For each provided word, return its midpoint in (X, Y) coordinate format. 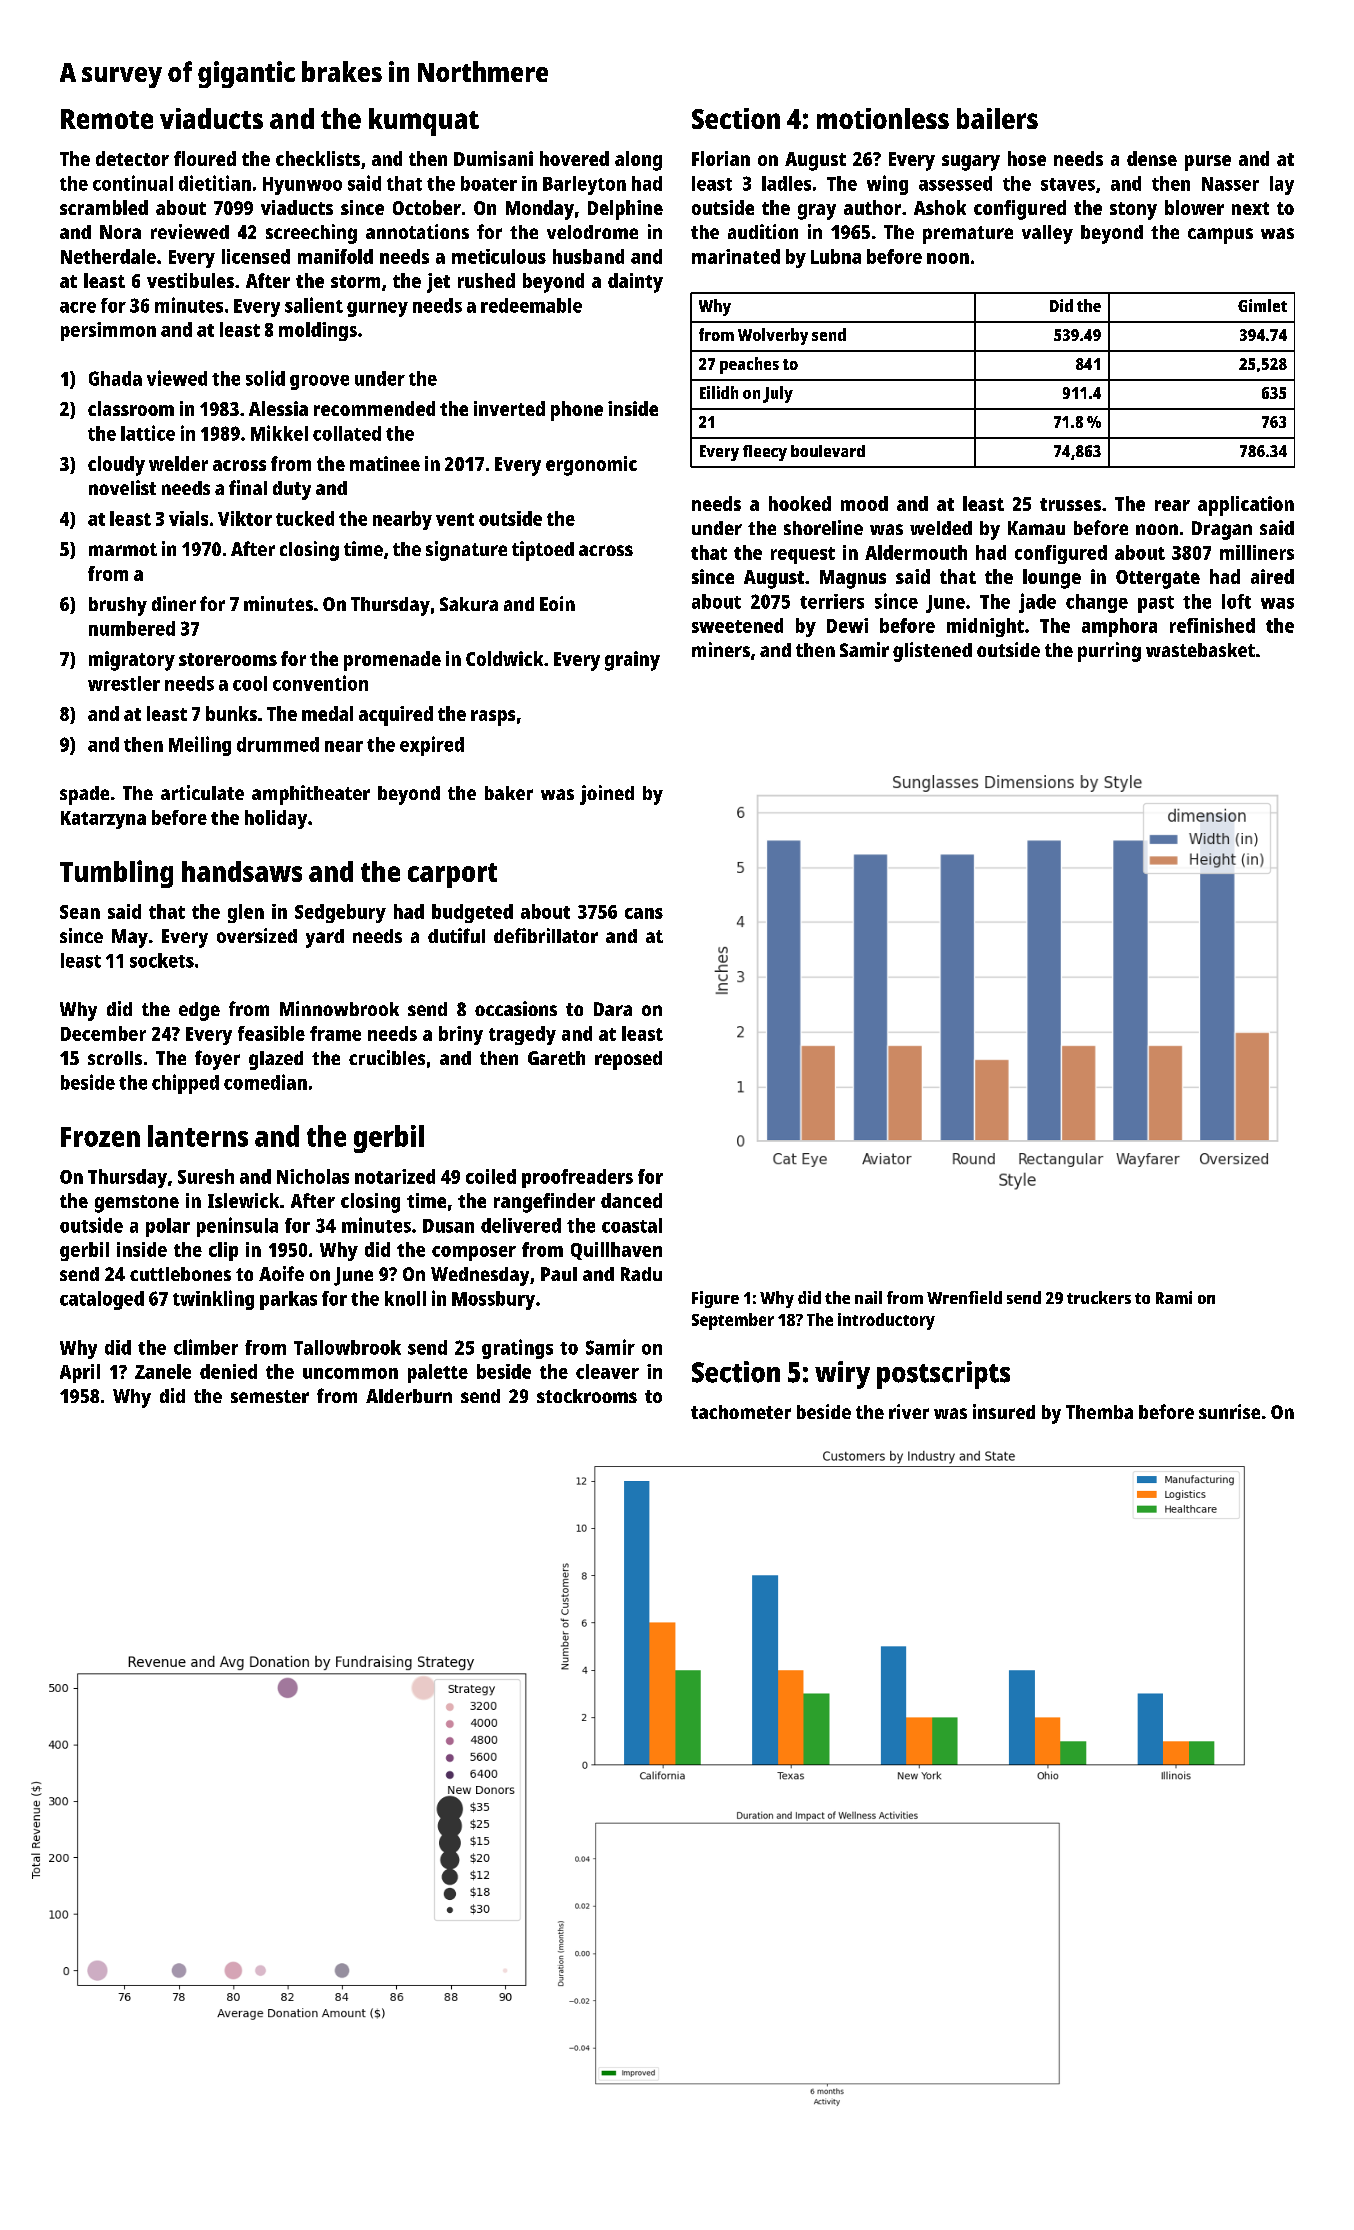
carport (452, 875)
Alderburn (409, 1396)
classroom (131, 408)
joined (607, 795)
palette (438, 1373)
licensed (256, 256)
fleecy (765, 453)
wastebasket (1200, 650)
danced (631, 1200)
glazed (276, 1060)
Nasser (1230, 184)
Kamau (1036, 528)
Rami (1174, 1297)
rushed (486, 280)
